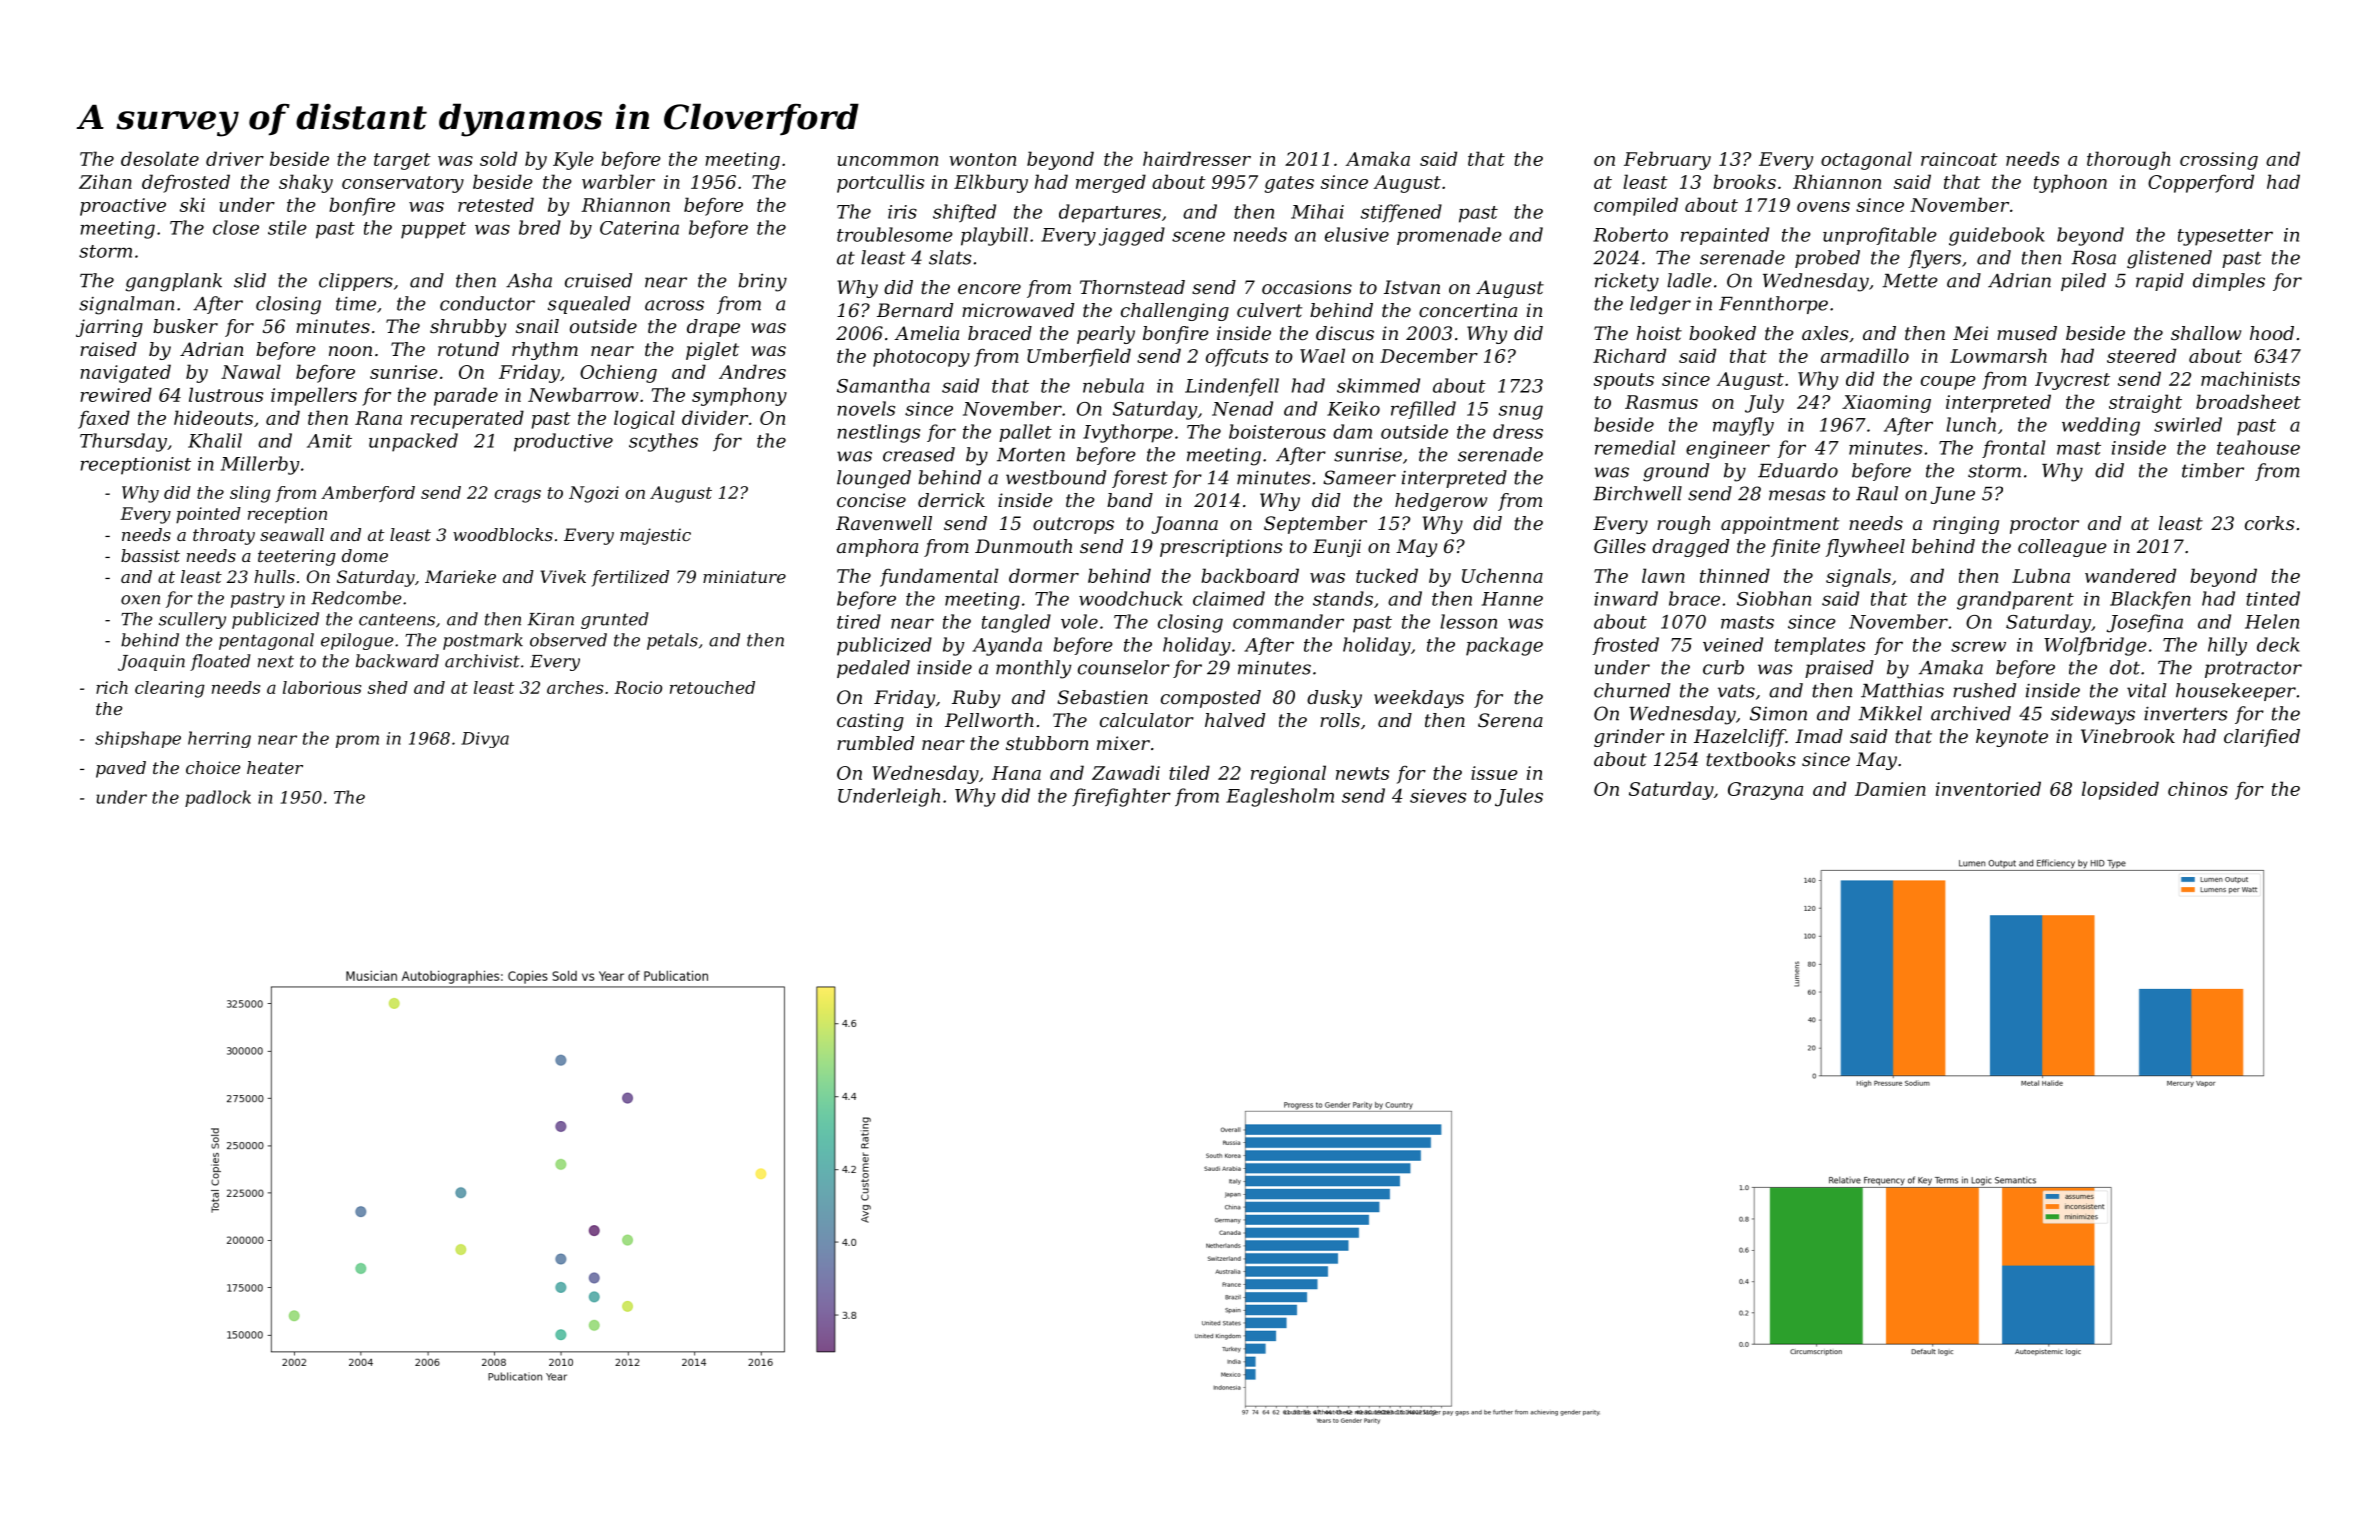 This screenshot has width=2380, height=1540. I want to click on Caterina, so click(639, 228).
